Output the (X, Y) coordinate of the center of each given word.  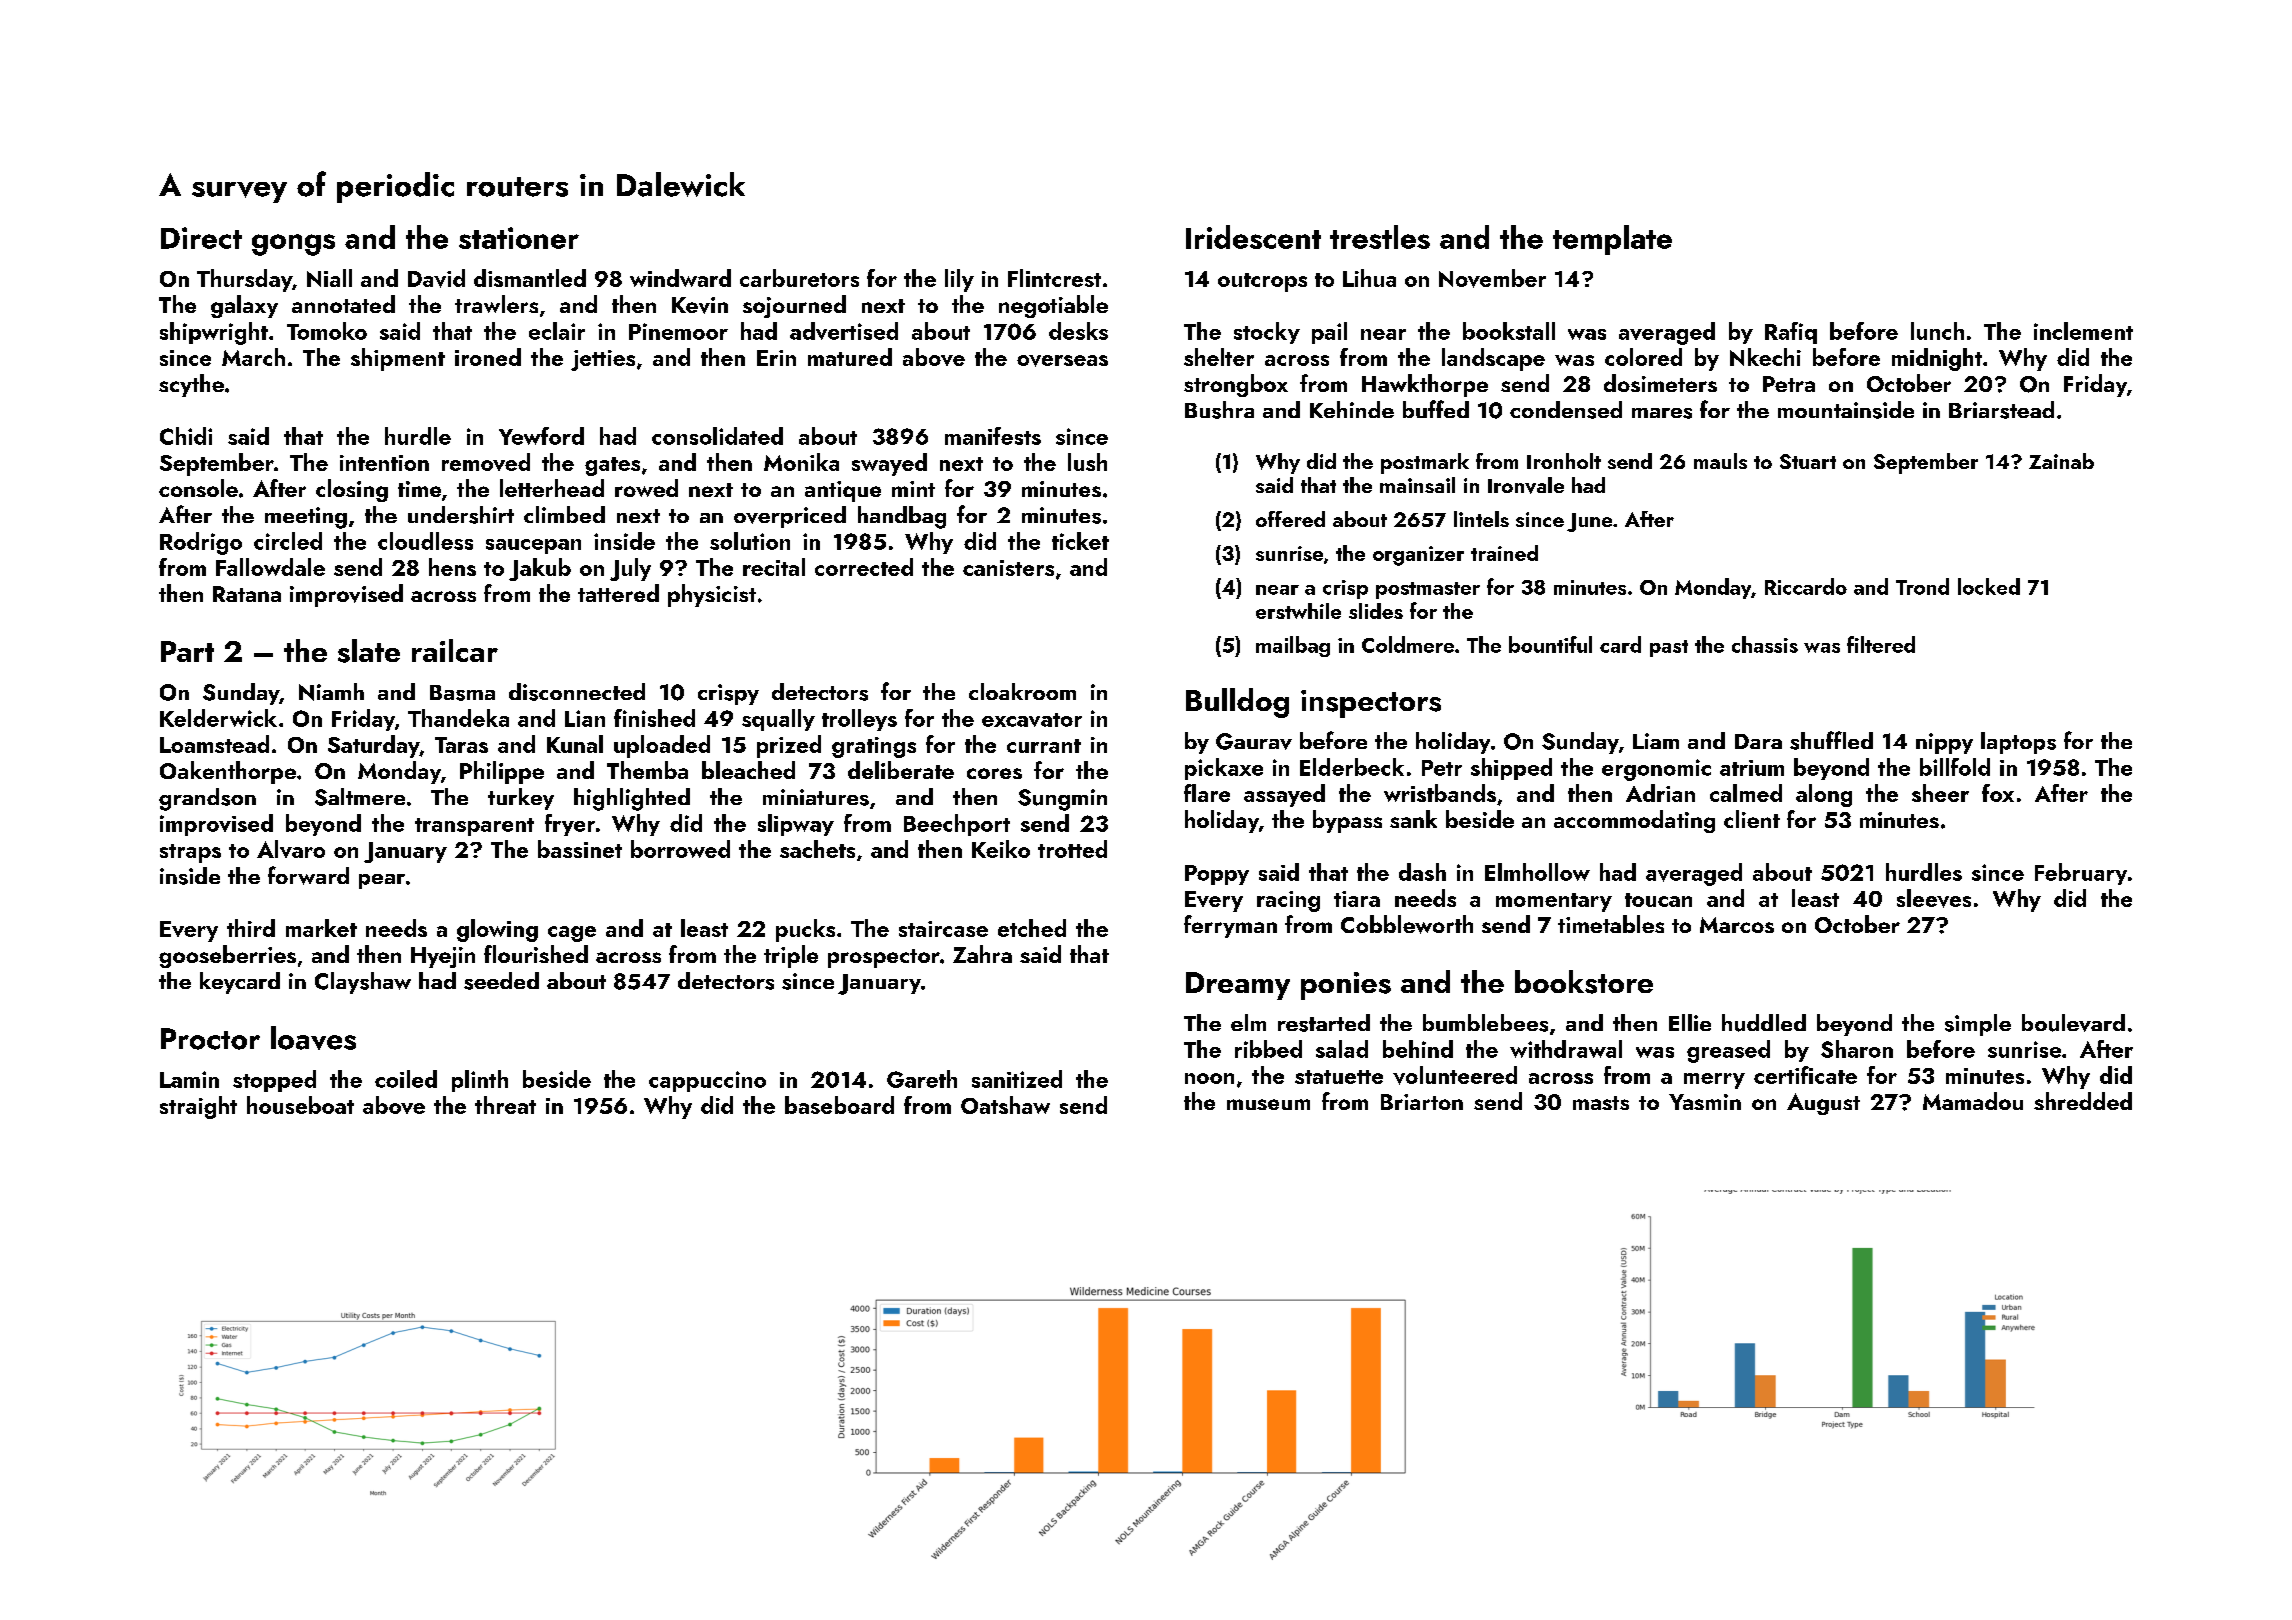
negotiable (1053, 306)
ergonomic (1656, 770)
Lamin (189, 1079)
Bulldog (1237, 703)
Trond (1922, 586)
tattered (618, 593)
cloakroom (1022, 691)
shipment (398, 359)
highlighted (632, 799)
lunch (1937, 331)
